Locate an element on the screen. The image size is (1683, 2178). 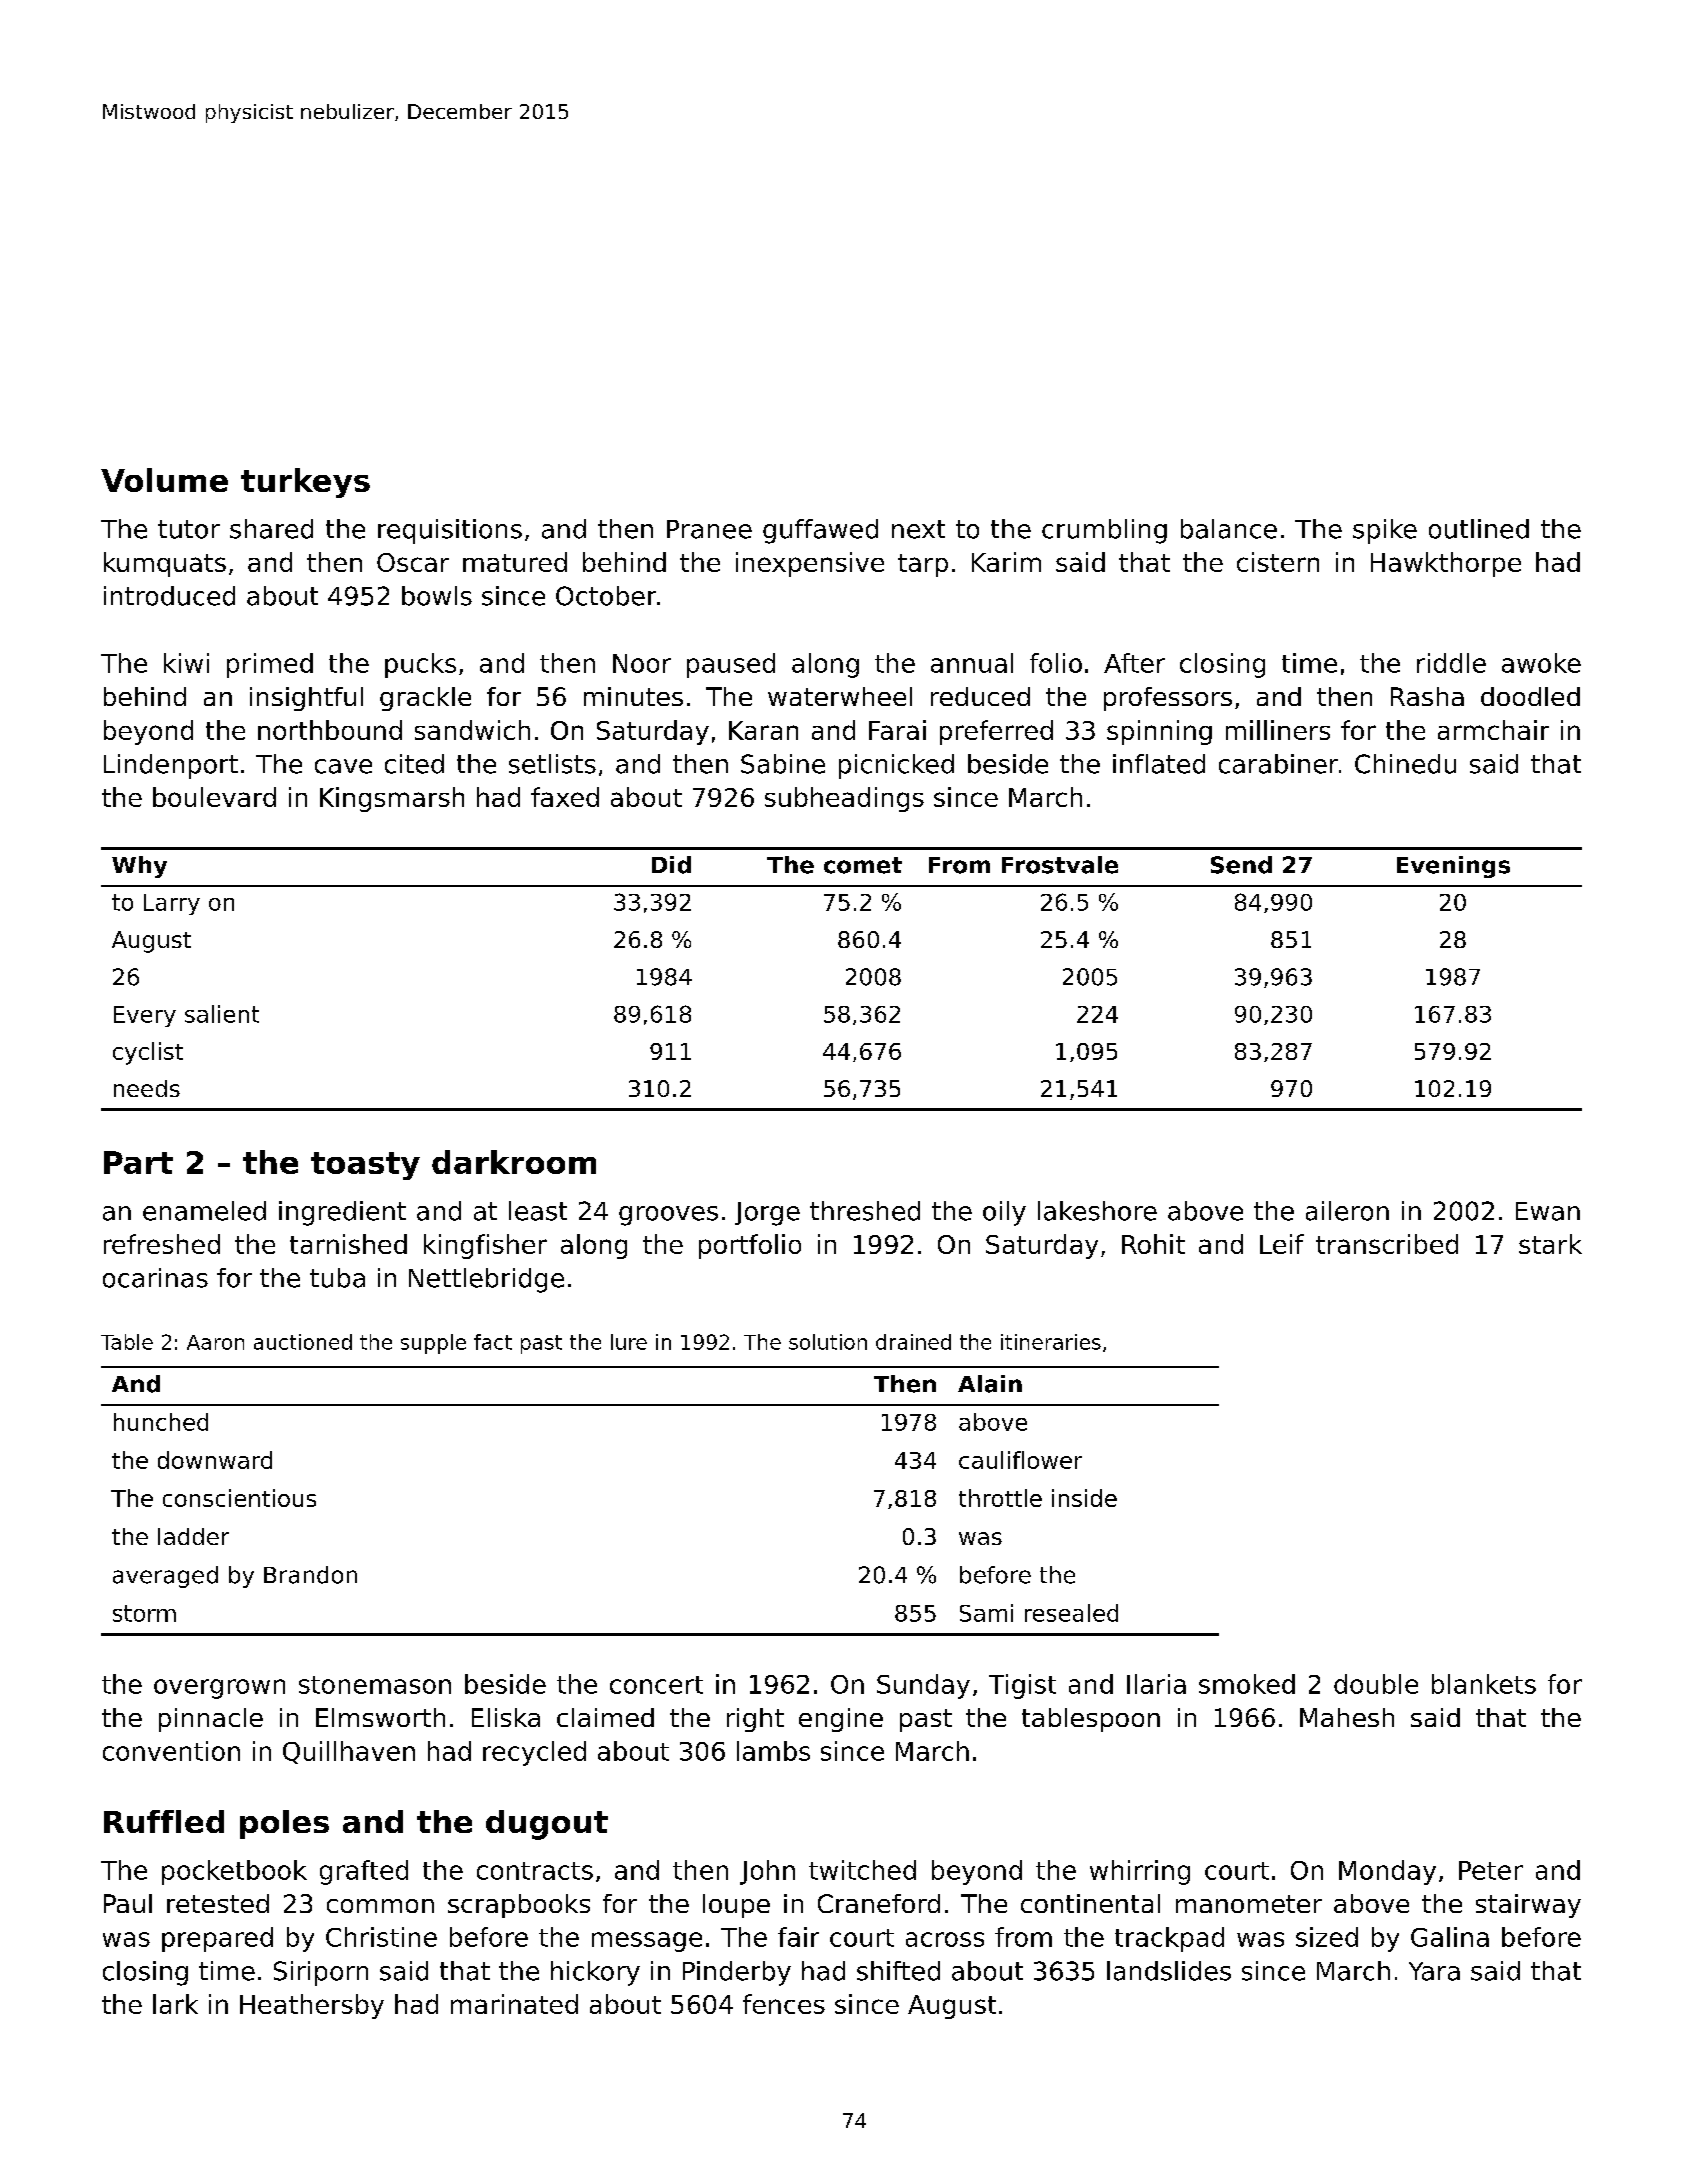
paused is located at coordinates (731, 665).
